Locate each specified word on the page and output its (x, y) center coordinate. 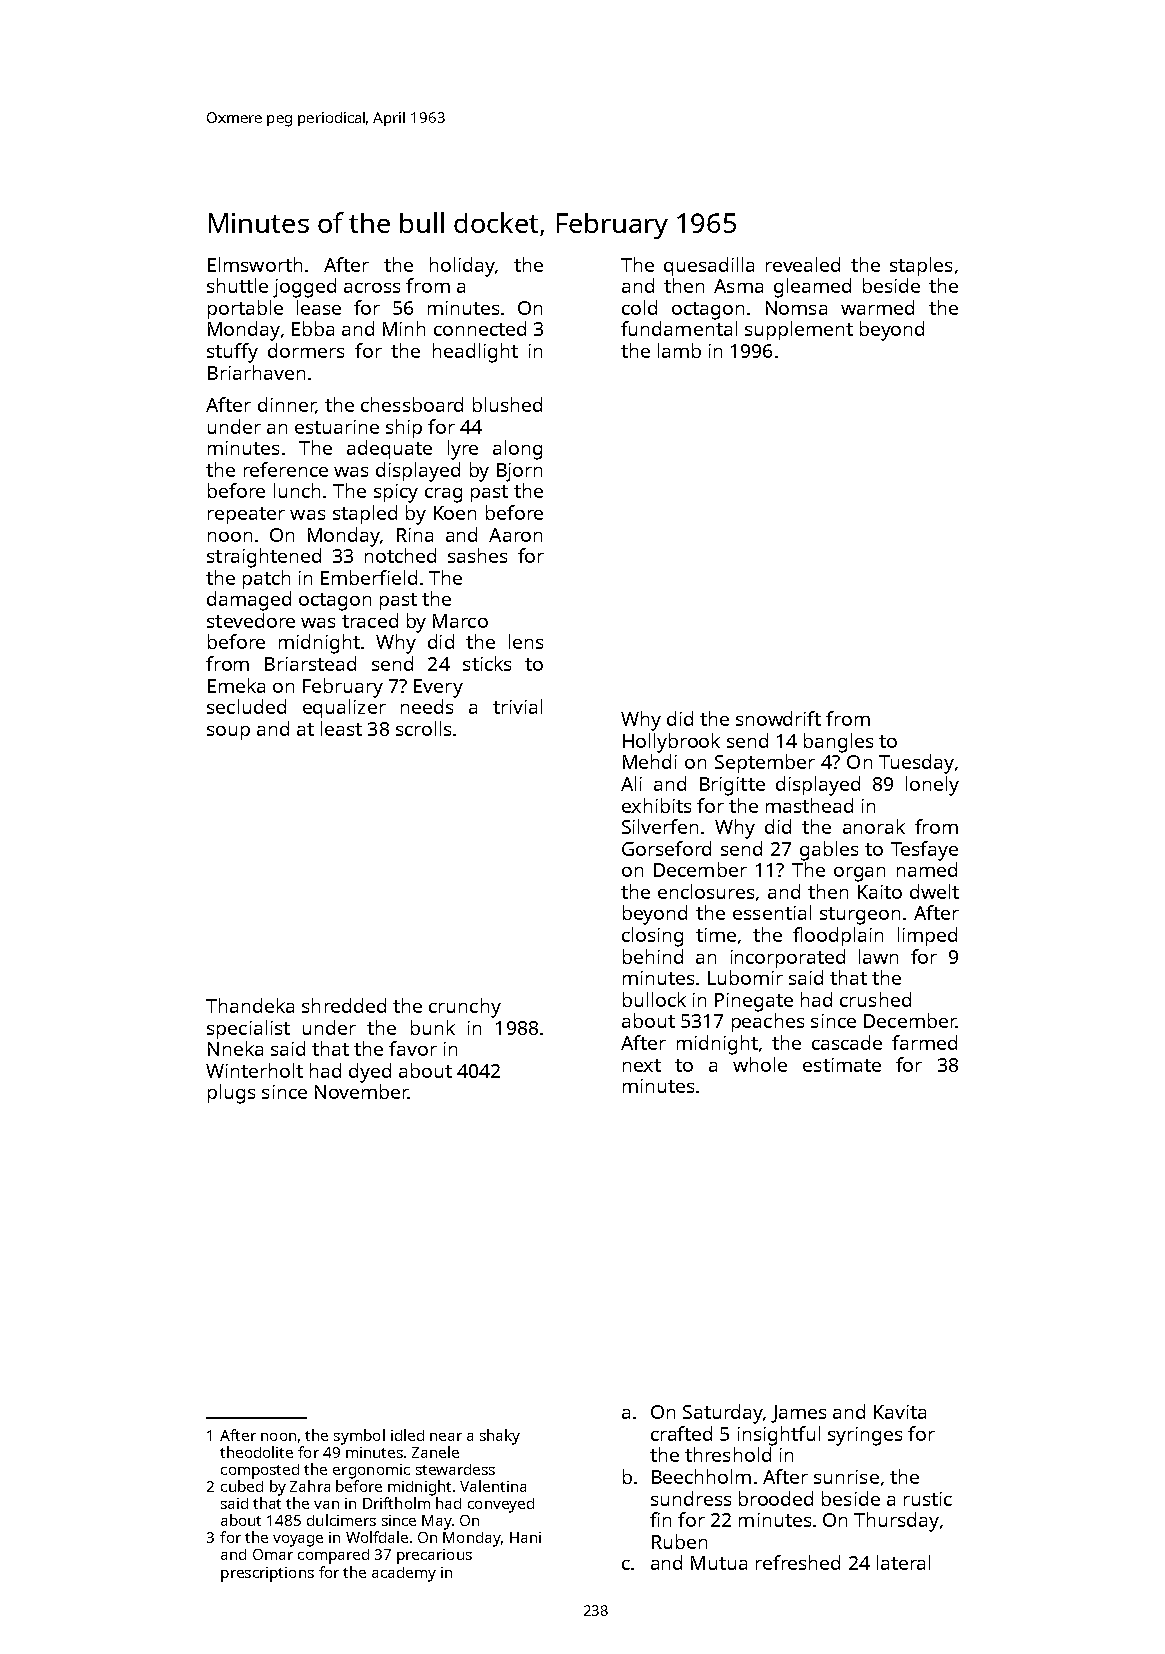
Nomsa (796, 308)
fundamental (679, 328)
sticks (487, 663)
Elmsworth (255, 264)
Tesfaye (924, 851)
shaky (500, 1437)
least (341, 728)
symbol (359, 1437)
